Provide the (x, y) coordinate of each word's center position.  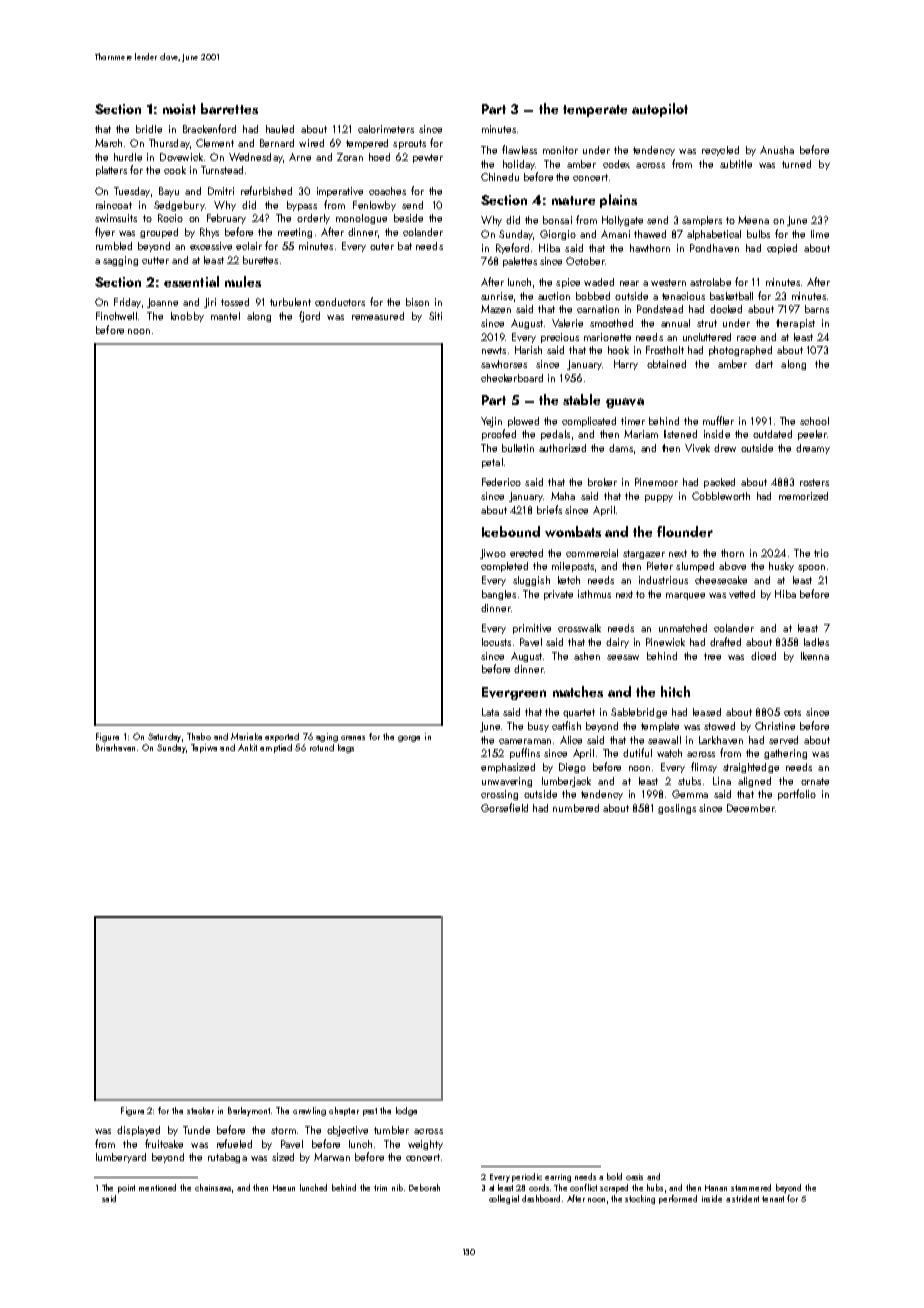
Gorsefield (504, 807)
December (751, 808)
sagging (120, 261)
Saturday (164, 737)
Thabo (199, 736)
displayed (138, 1131)
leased (707, 712)
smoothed (611, 323)
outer (382, 246)
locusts (496, 642)
